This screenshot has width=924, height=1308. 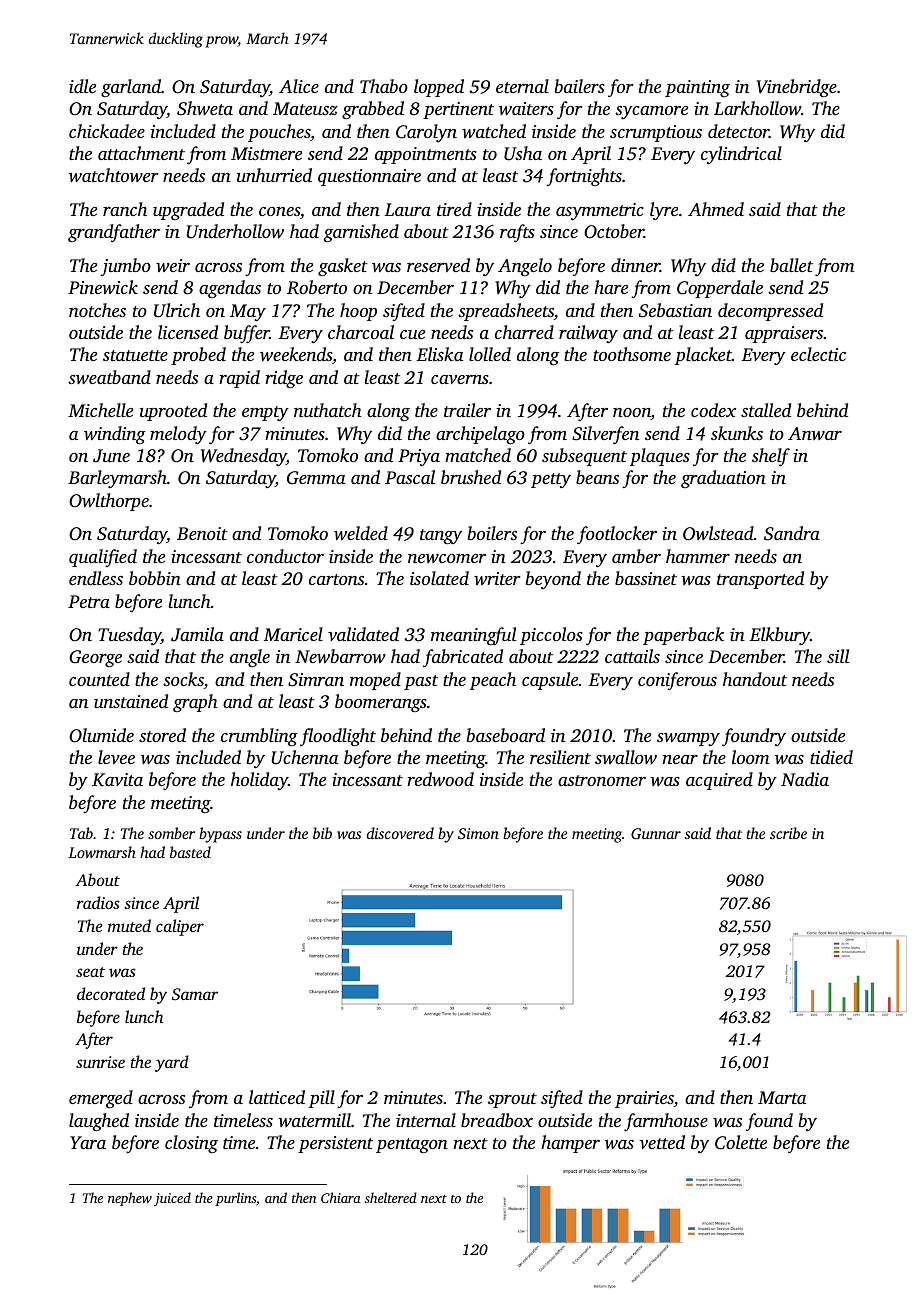 What do you see at coordinates (697, 88) in the screenshot?
I see `painting` at bounding box center [697, 88].
